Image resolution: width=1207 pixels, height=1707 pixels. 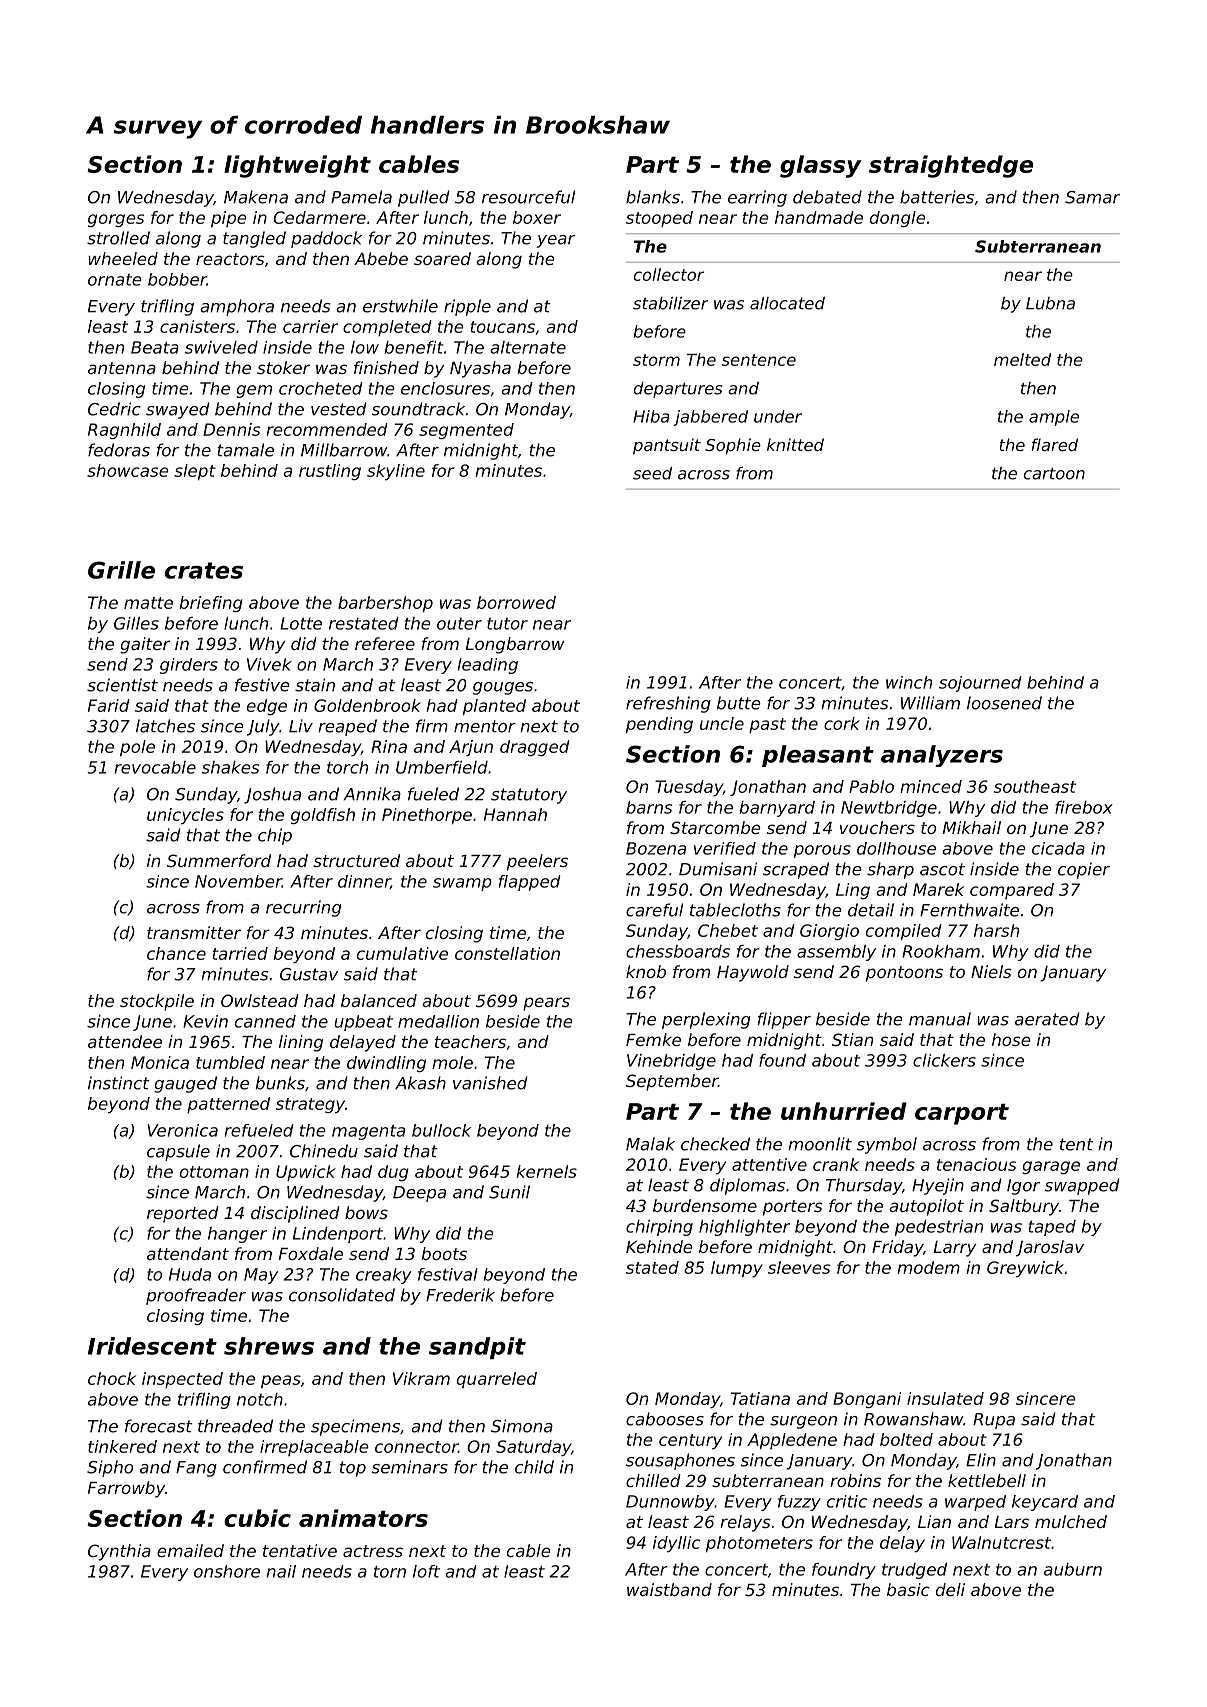 I want to click on teachers, so click(x=470, y=1041).
